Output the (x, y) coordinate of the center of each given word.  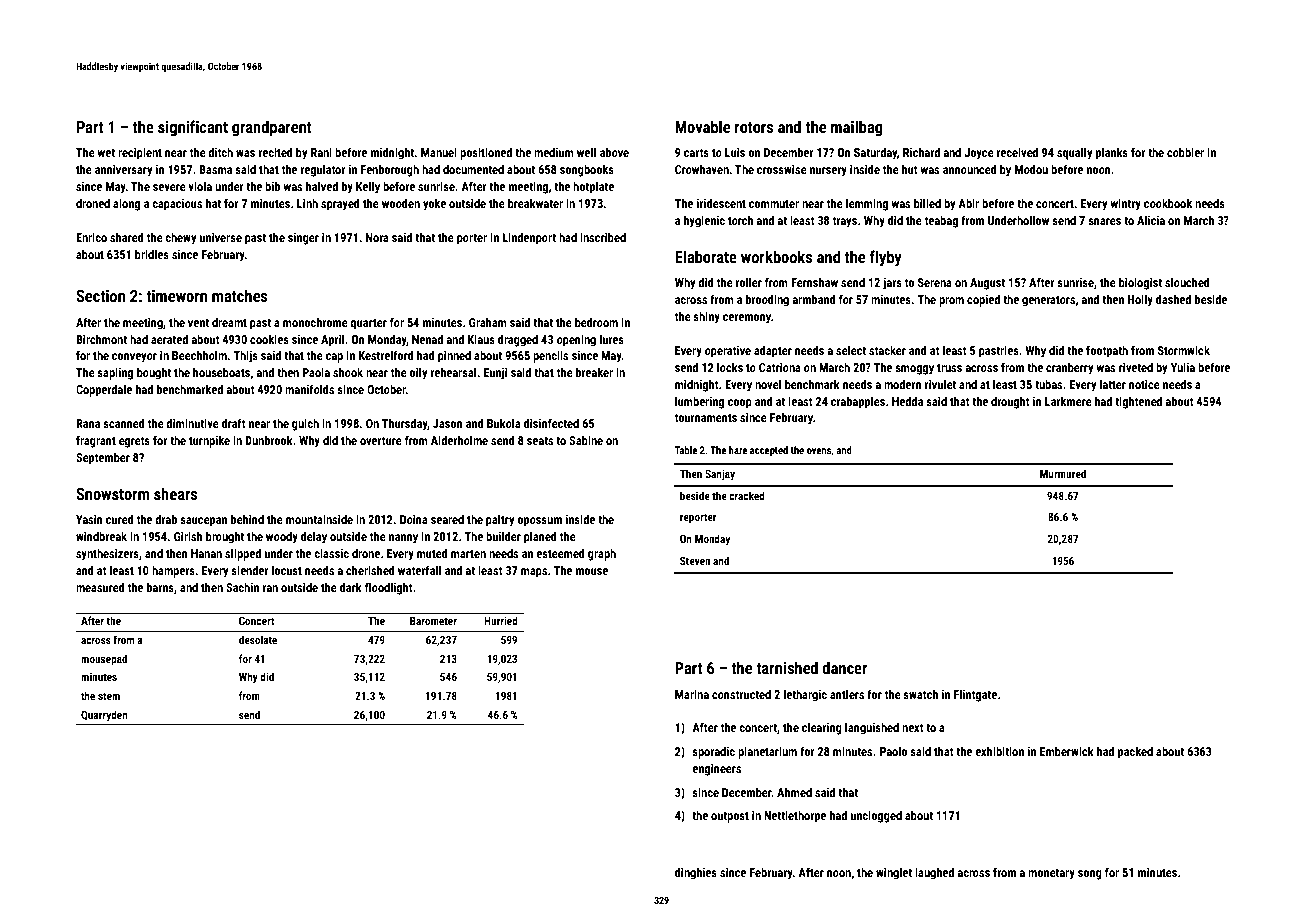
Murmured (1063, 473)
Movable (702, 126)
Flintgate (975, 695)
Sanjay (720, 475)
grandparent (272, 128)
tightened (1138, 402)
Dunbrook (269, 440)
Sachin (242, 587)
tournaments (706, 418)
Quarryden (104, 716)
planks (1112, 153)
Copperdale (104, 390)
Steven (695, 561)
